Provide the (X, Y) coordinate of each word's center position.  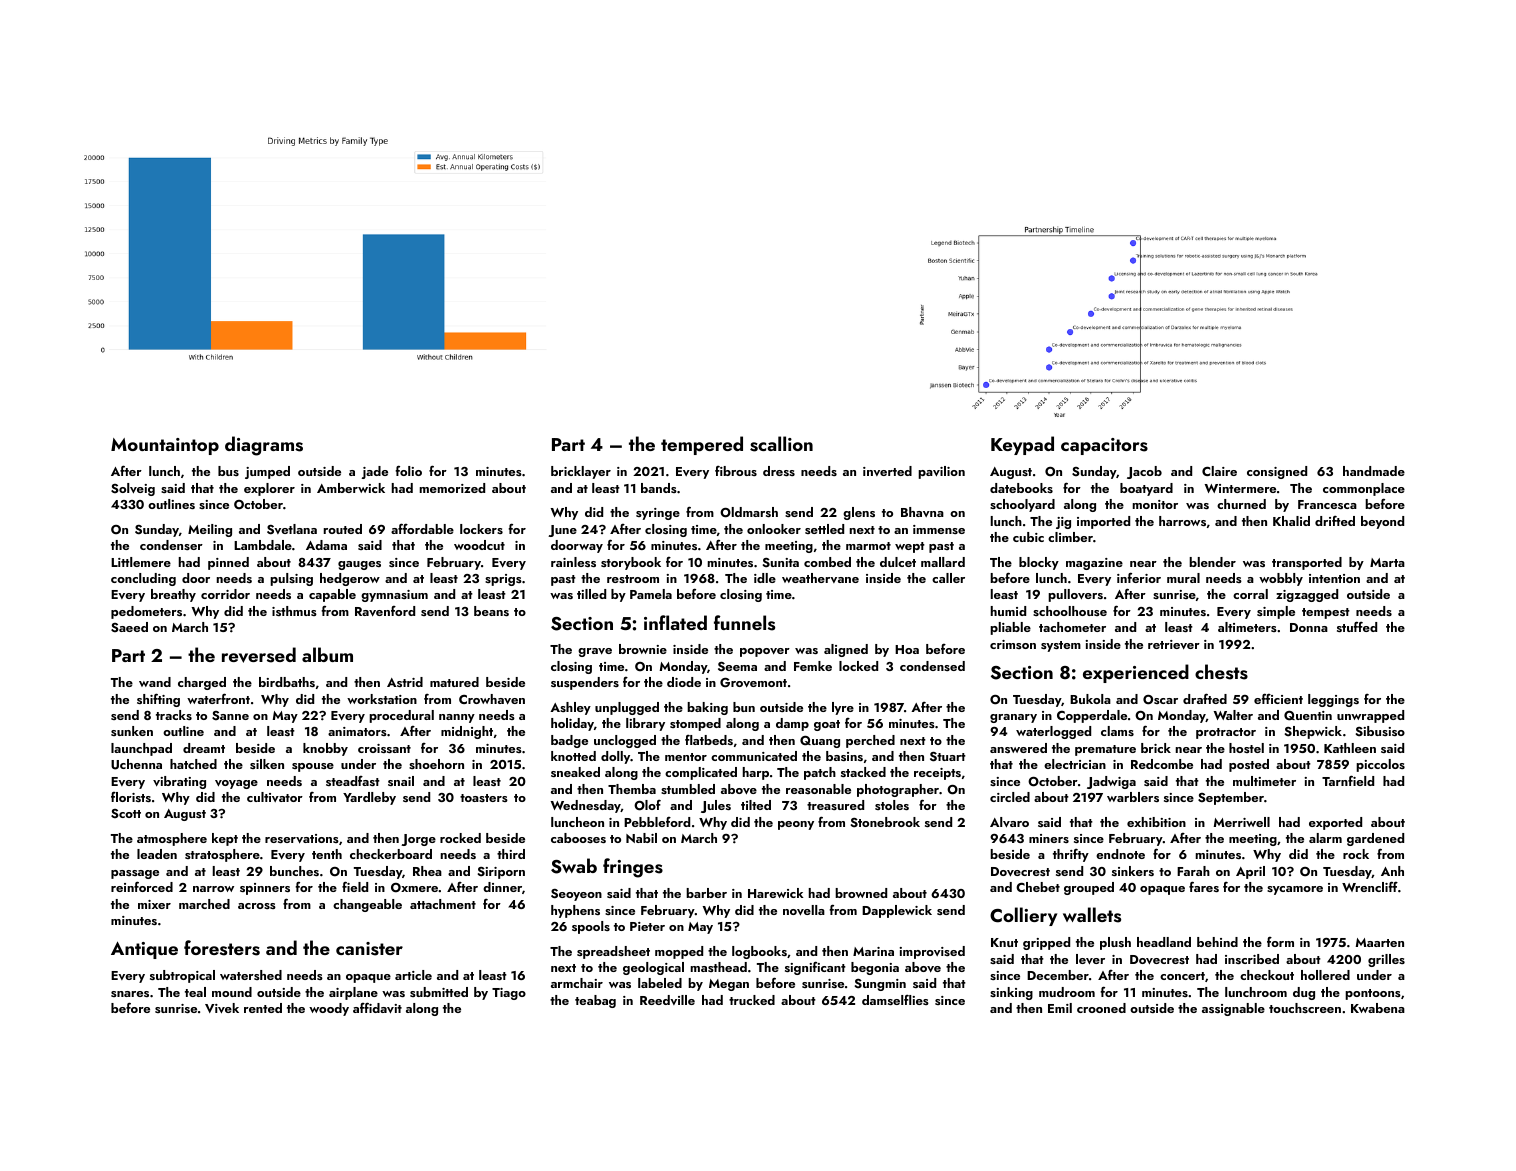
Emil (1060, 1008)
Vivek (222, 1008)
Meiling (210, 530)
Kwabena (1378, 1008)
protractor (1226, 733)
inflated (675, 622)
